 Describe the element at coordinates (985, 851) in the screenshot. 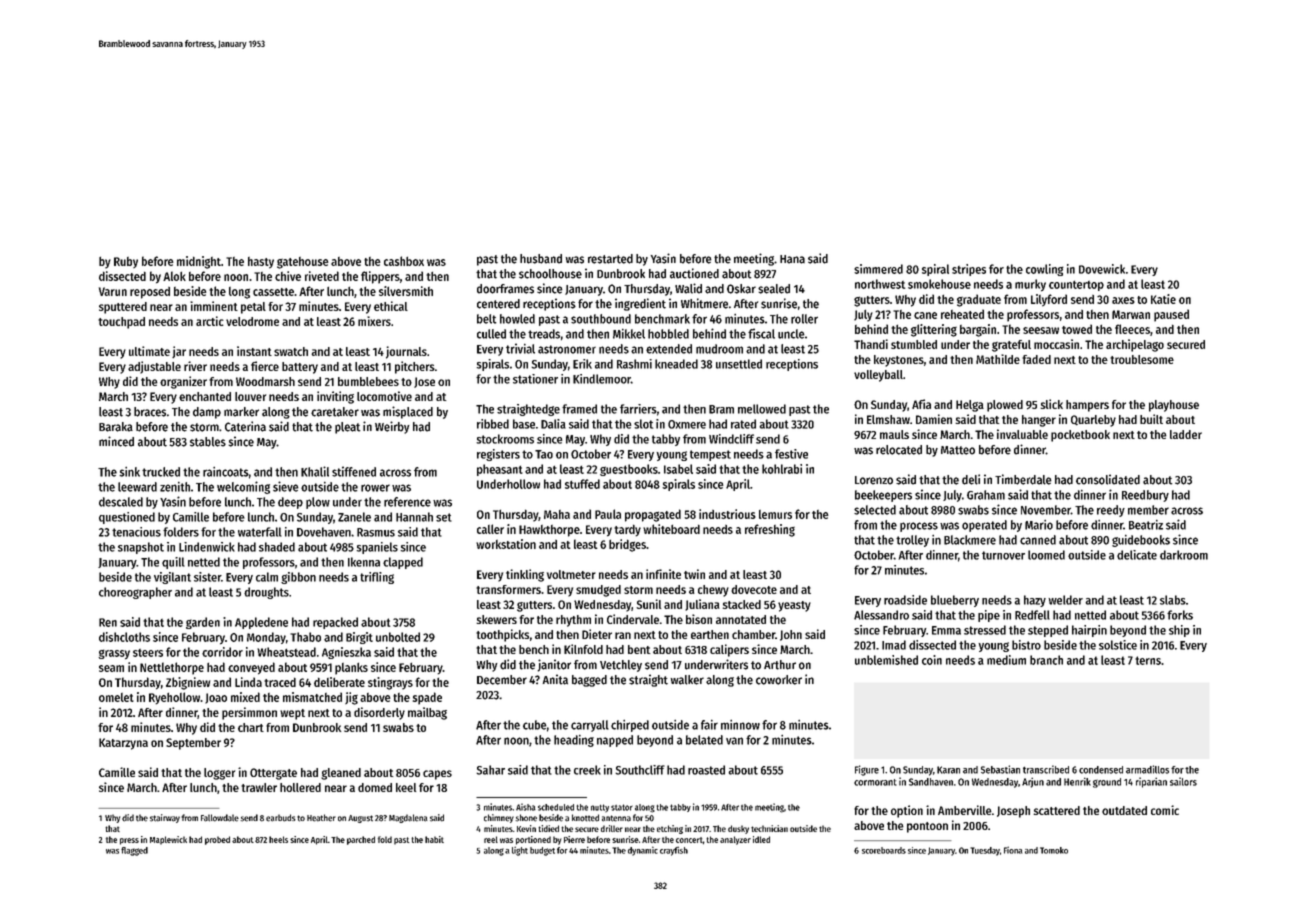

I see `Tuesday` at that location.
